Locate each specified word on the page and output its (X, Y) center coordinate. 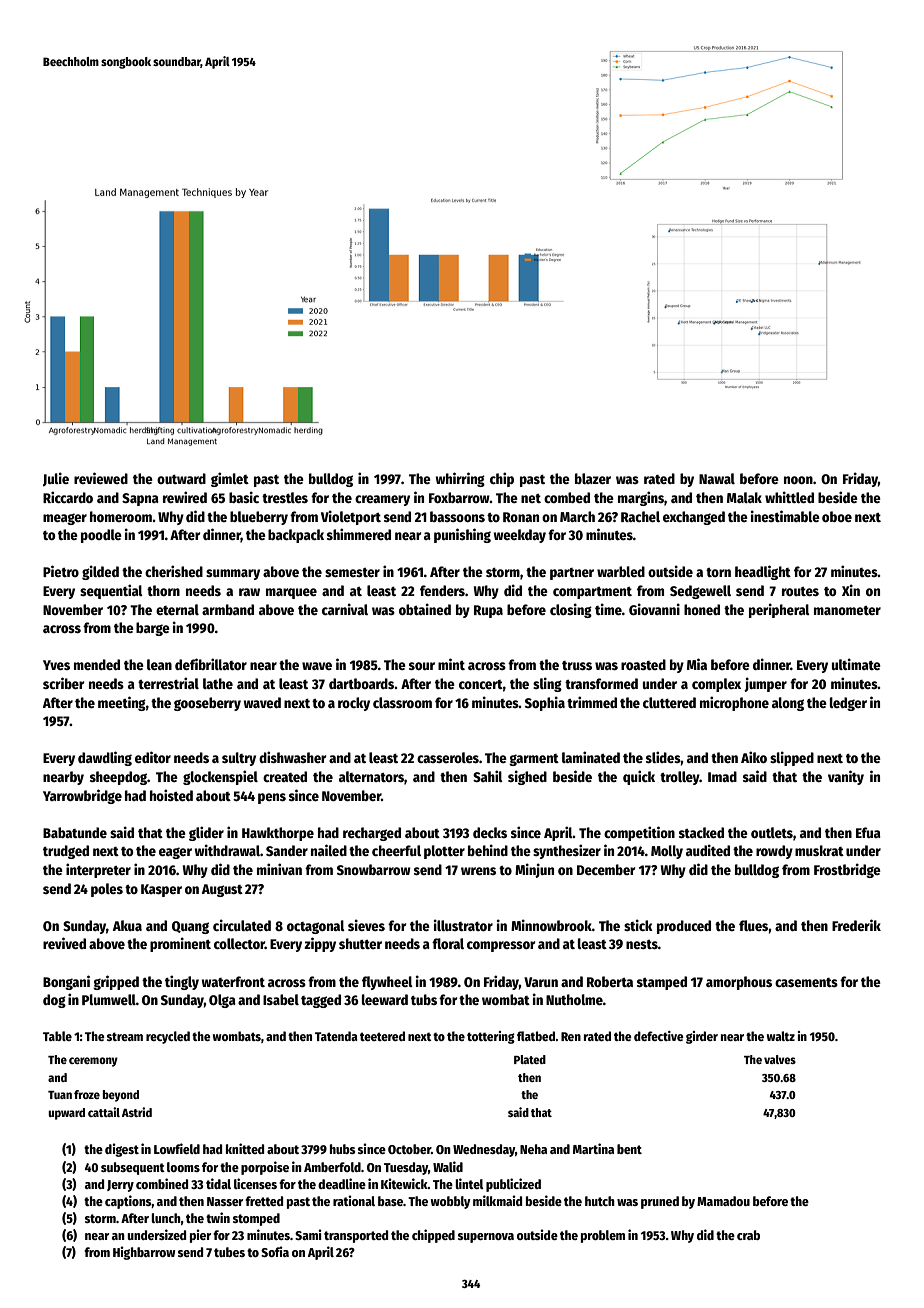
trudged (66, 852)
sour (422, 666)
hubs (342, 1149)
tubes (229, 1252)
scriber (63, 683)
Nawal (717, 478)
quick (639, 777)
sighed (527, 777)
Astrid (137, 1112)
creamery (382, 500)
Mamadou (723, 1201)
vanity (846, 777)
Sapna (140, 499)
